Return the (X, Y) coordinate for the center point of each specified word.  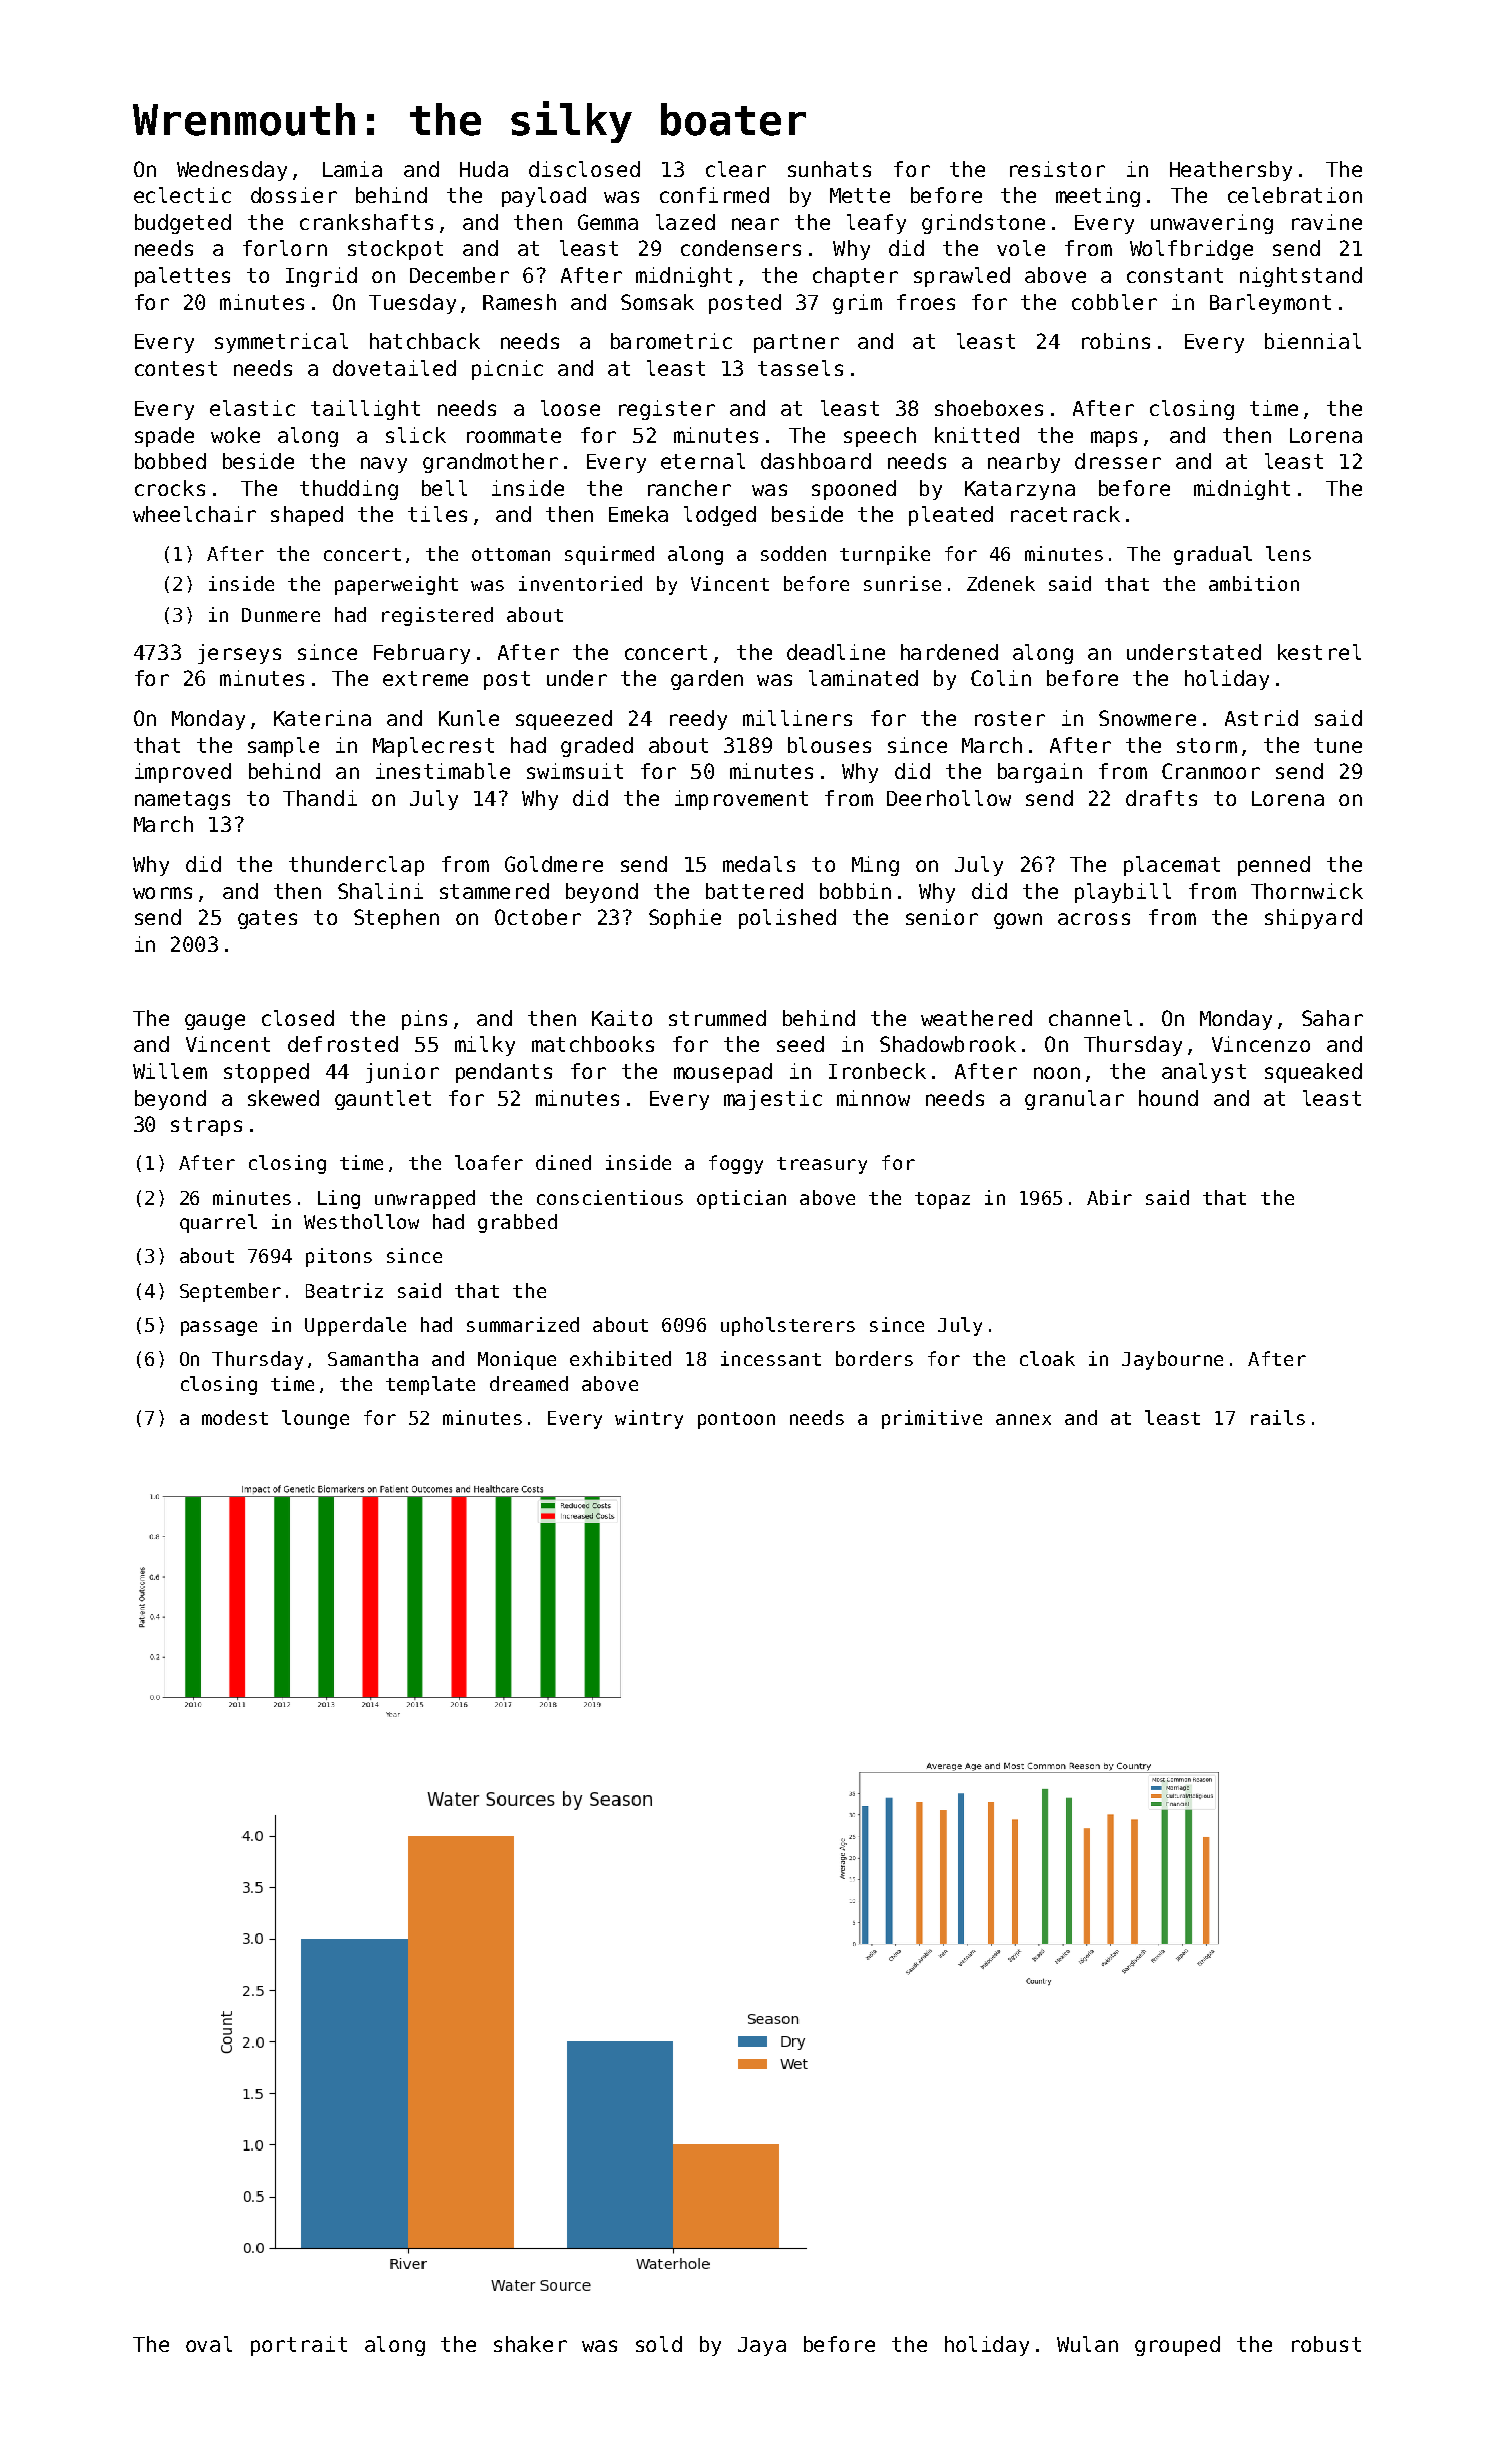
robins (1116, 341)
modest (235, 1417)
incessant (771, 1358)
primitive (932, 1419)
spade (164, 437)
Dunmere (281, 615)
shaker (530, 2344)
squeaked (1313, 1073)
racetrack (1065, 514)
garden (707, 680)
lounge (315, 1419)
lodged (720, 516)
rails (1278, 1417)
